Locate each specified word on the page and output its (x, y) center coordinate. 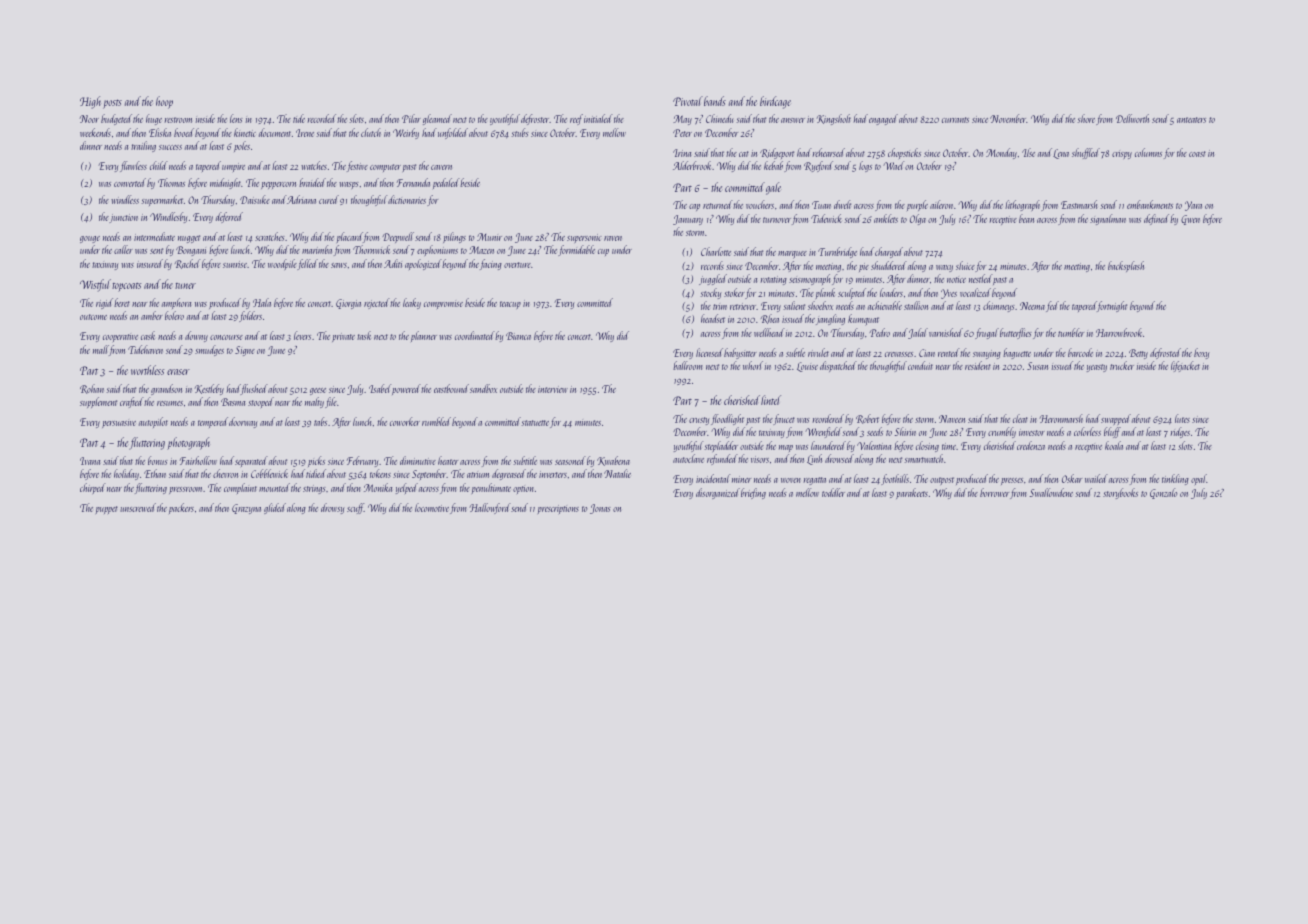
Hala (262, 302)
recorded (322, 118)
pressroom (185, 490)
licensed (709, 352)
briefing (753, 493)
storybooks (1120, 493)
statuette (535, 423)
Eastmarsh (1079, 204)
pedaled (446, 183)
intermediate (154, 236)
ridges (1180, 432)
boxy (1201, 353)
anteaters (1191, 120)
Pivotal (688, 101)
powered (406, 389)
